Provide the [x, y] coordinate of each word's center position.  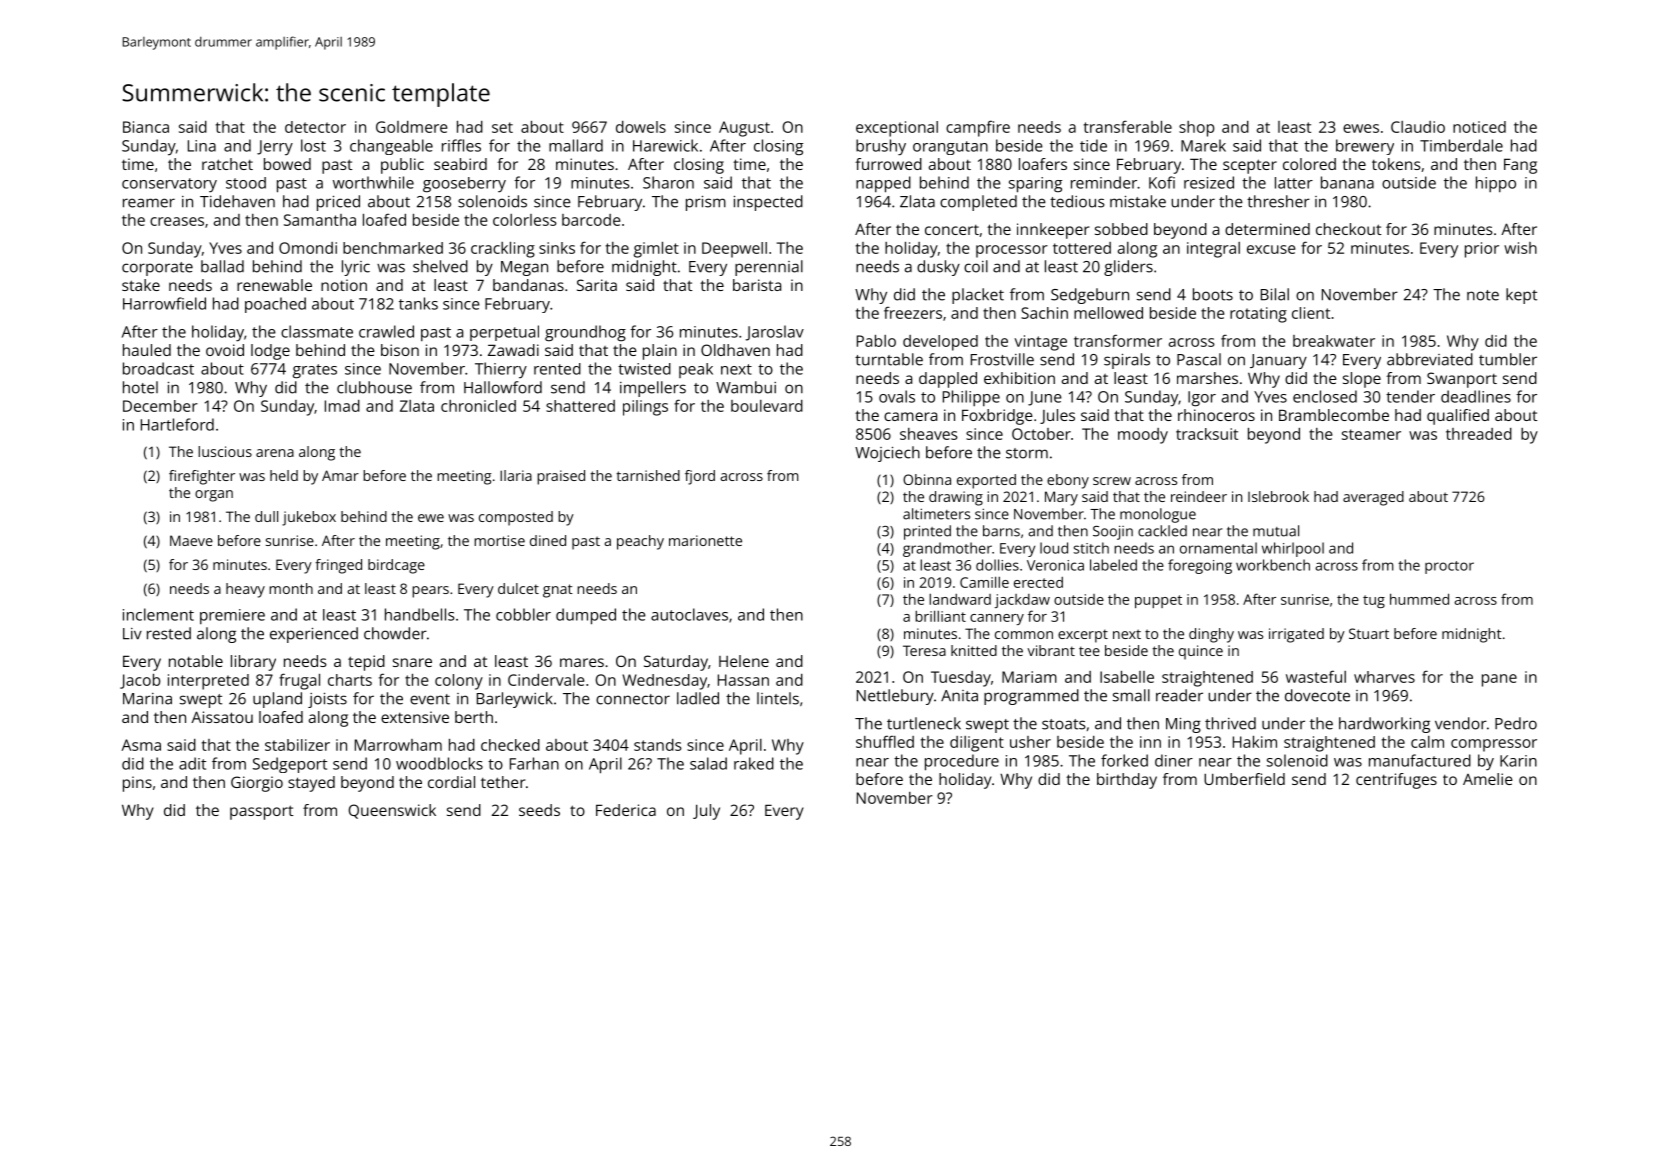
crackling [503, 250]
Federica [626, 810]
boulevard [767, 406]
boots [1213, 294]
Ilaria [516, 475]
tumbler [1508, 359]
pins [137, 784]
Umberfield [1244, 779]
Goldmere [411, 127]
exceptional [897, 129]
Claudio [1418, 127]
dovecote [1317, 695]
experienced [314, 635]
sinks [557, 248]
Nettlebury [895, 697]
